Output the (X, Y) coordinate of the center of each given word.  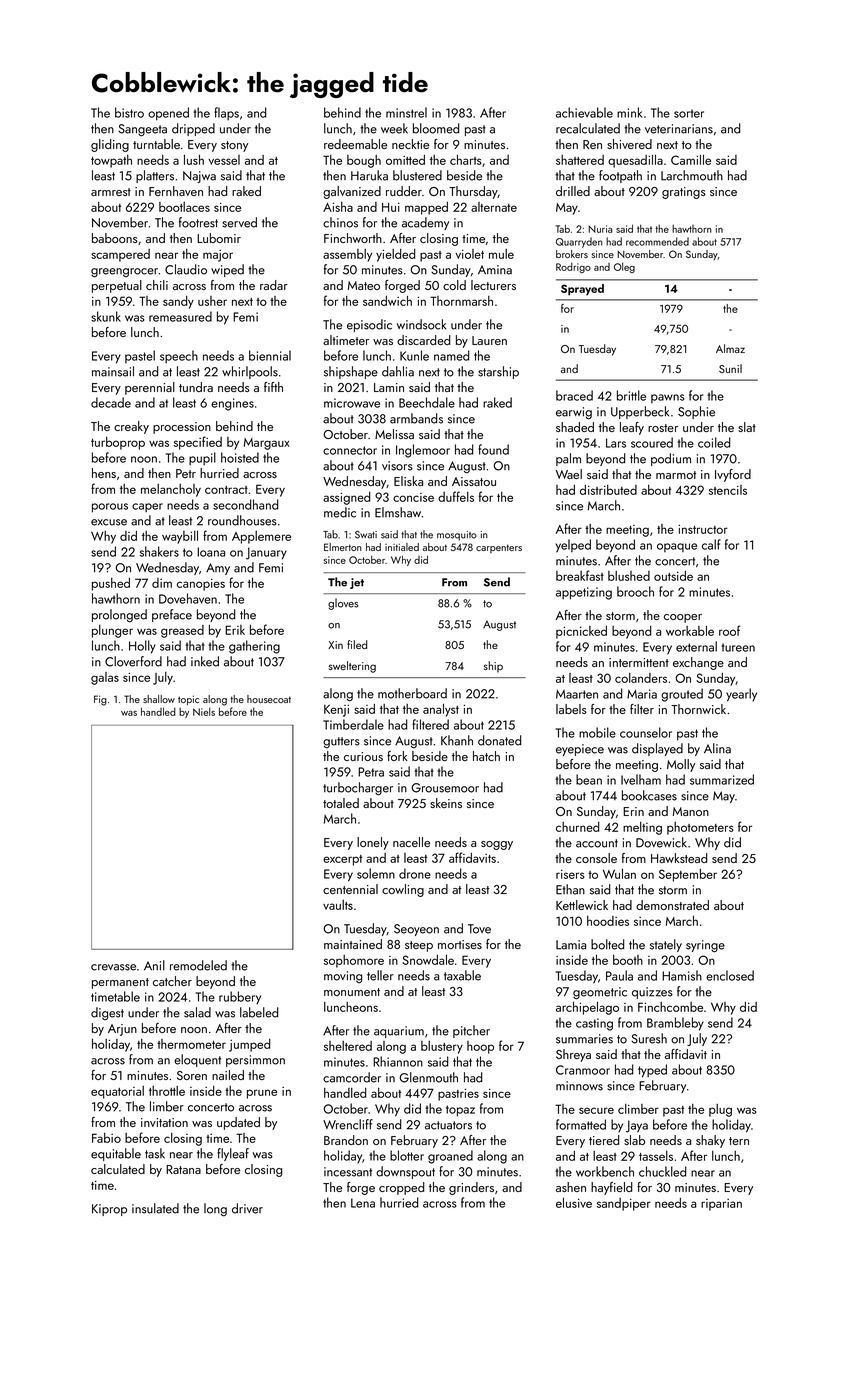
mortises (460, 944)
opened (168, 114)
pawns (668, 398)
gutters (341, 743)
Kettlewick (582, 905)
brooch (635, 591)
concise (413, 497)
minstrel (406, 112)
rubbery (240, 997)
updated (238, 1123)
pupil (202, 458)
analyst (441, 710)
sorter (689, 113)
